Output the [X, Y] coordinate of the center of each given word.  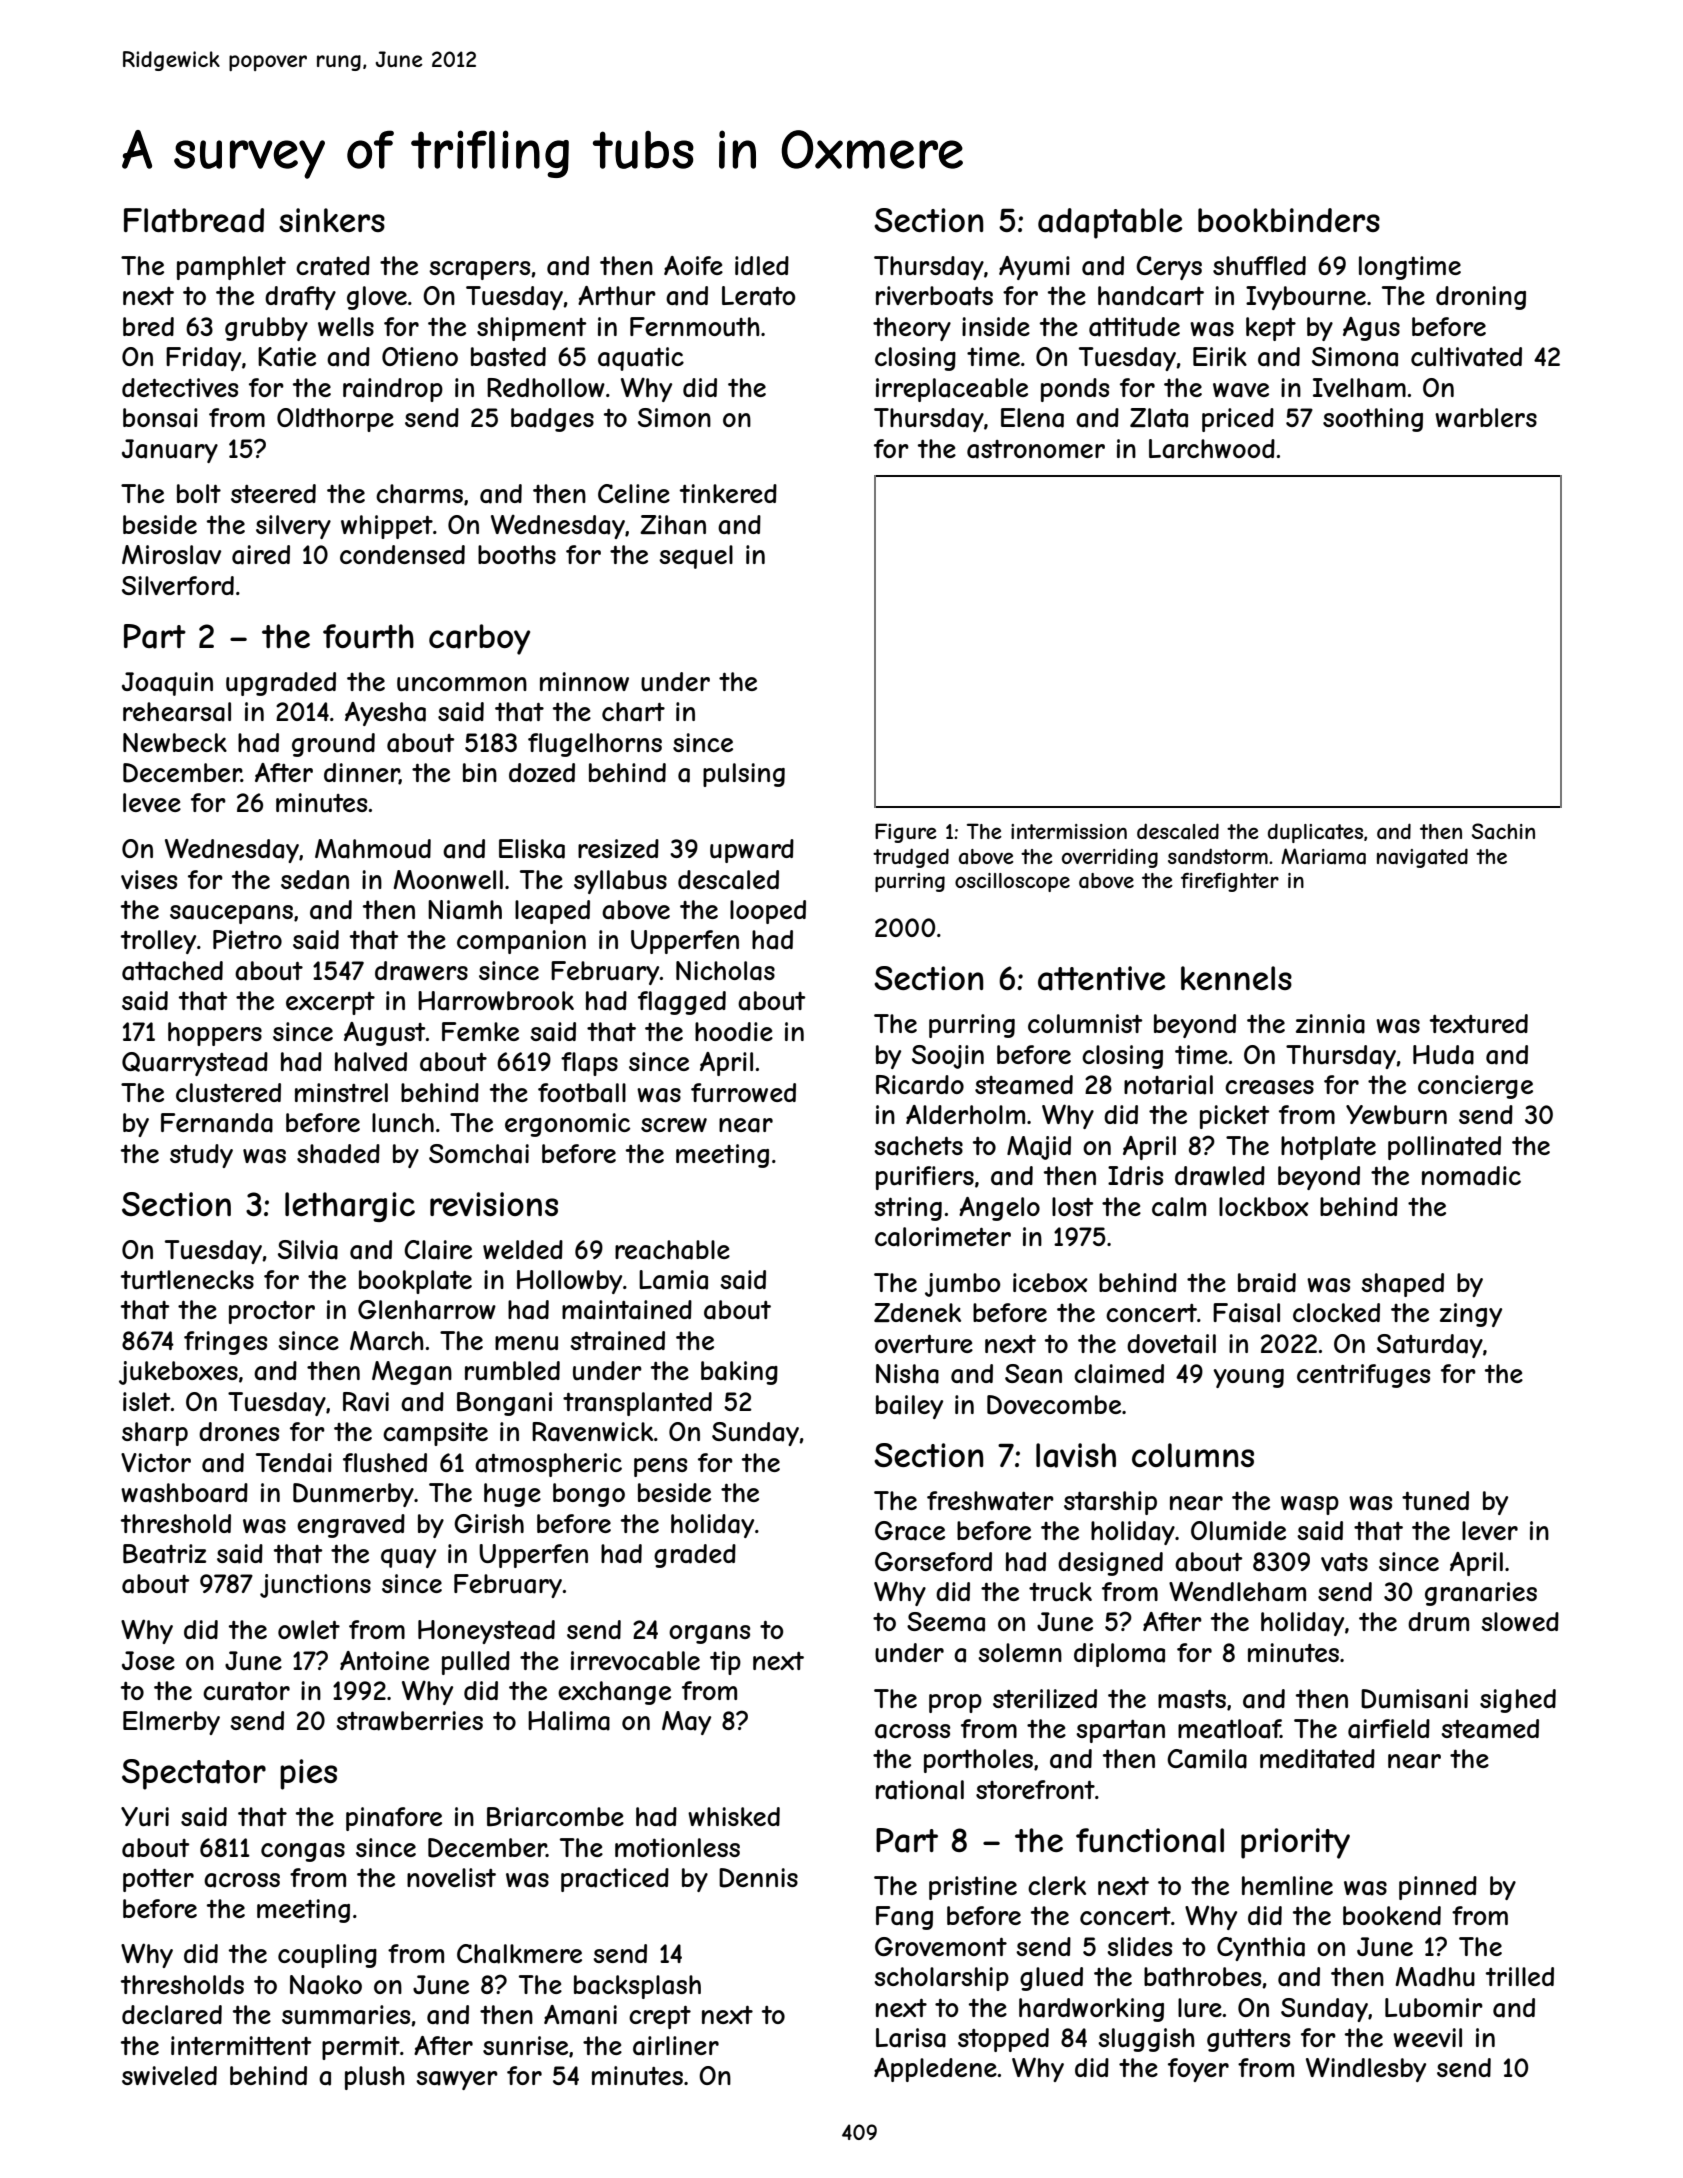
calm [1179, 1207]
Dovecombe [1054, 1405]
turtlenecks [187, 1280]
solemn [1020, 1652]
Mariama [1323, 856]
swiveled [169, 2075]
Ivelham [1359, 388]
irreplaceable [952, 390]
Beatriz [164, 1554]
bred [148, 326]
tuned [1435, 1500]
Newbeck [175, 742]
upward [752, 851]
